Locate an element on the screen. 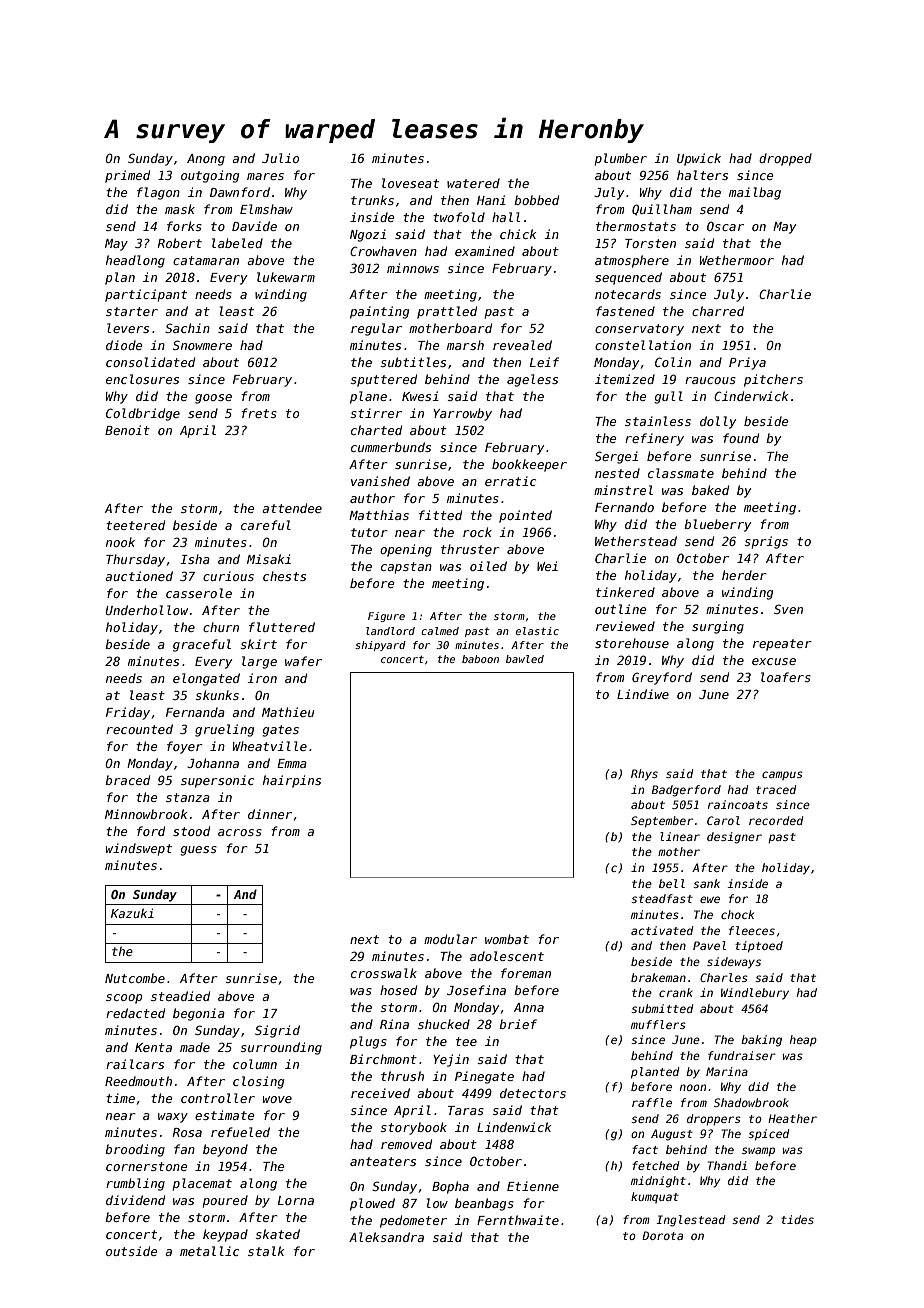 The height and width of the screenshot is (1308, 924). marsh is located at coordinates (465, 345).
